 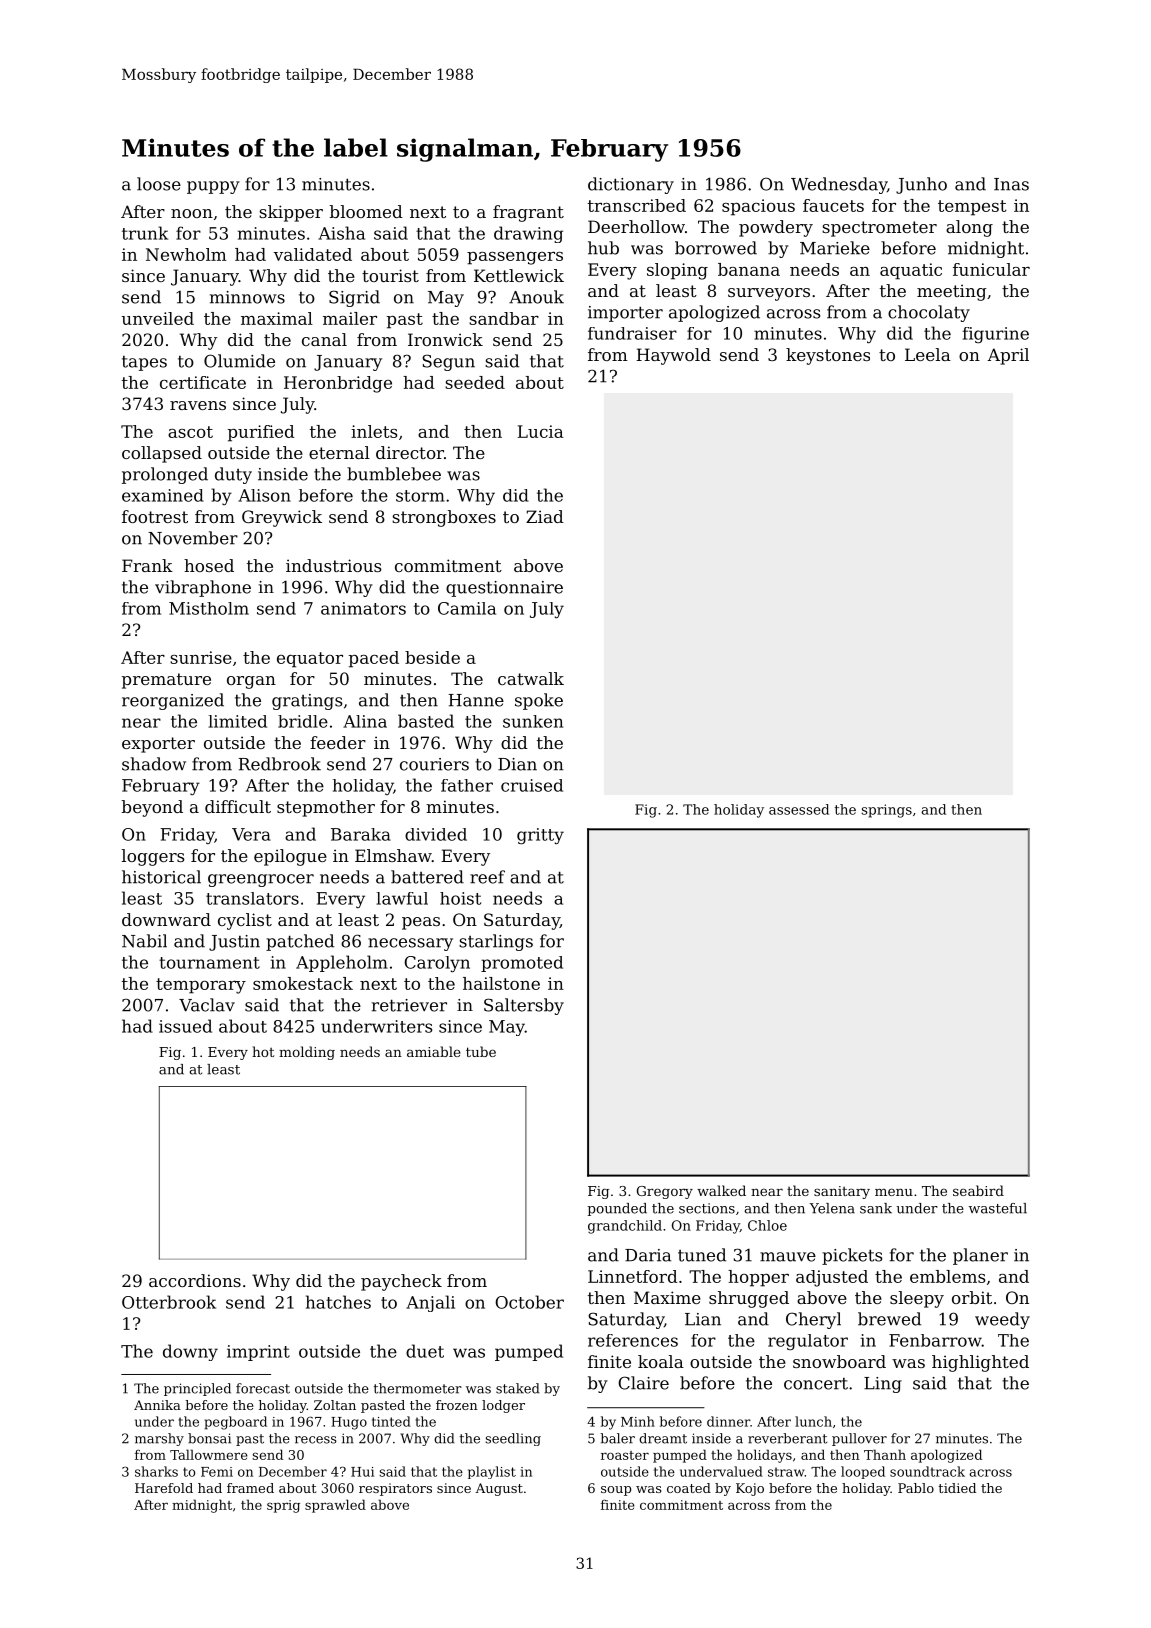 I want to click on cruised, so click(x=532, y=785).
